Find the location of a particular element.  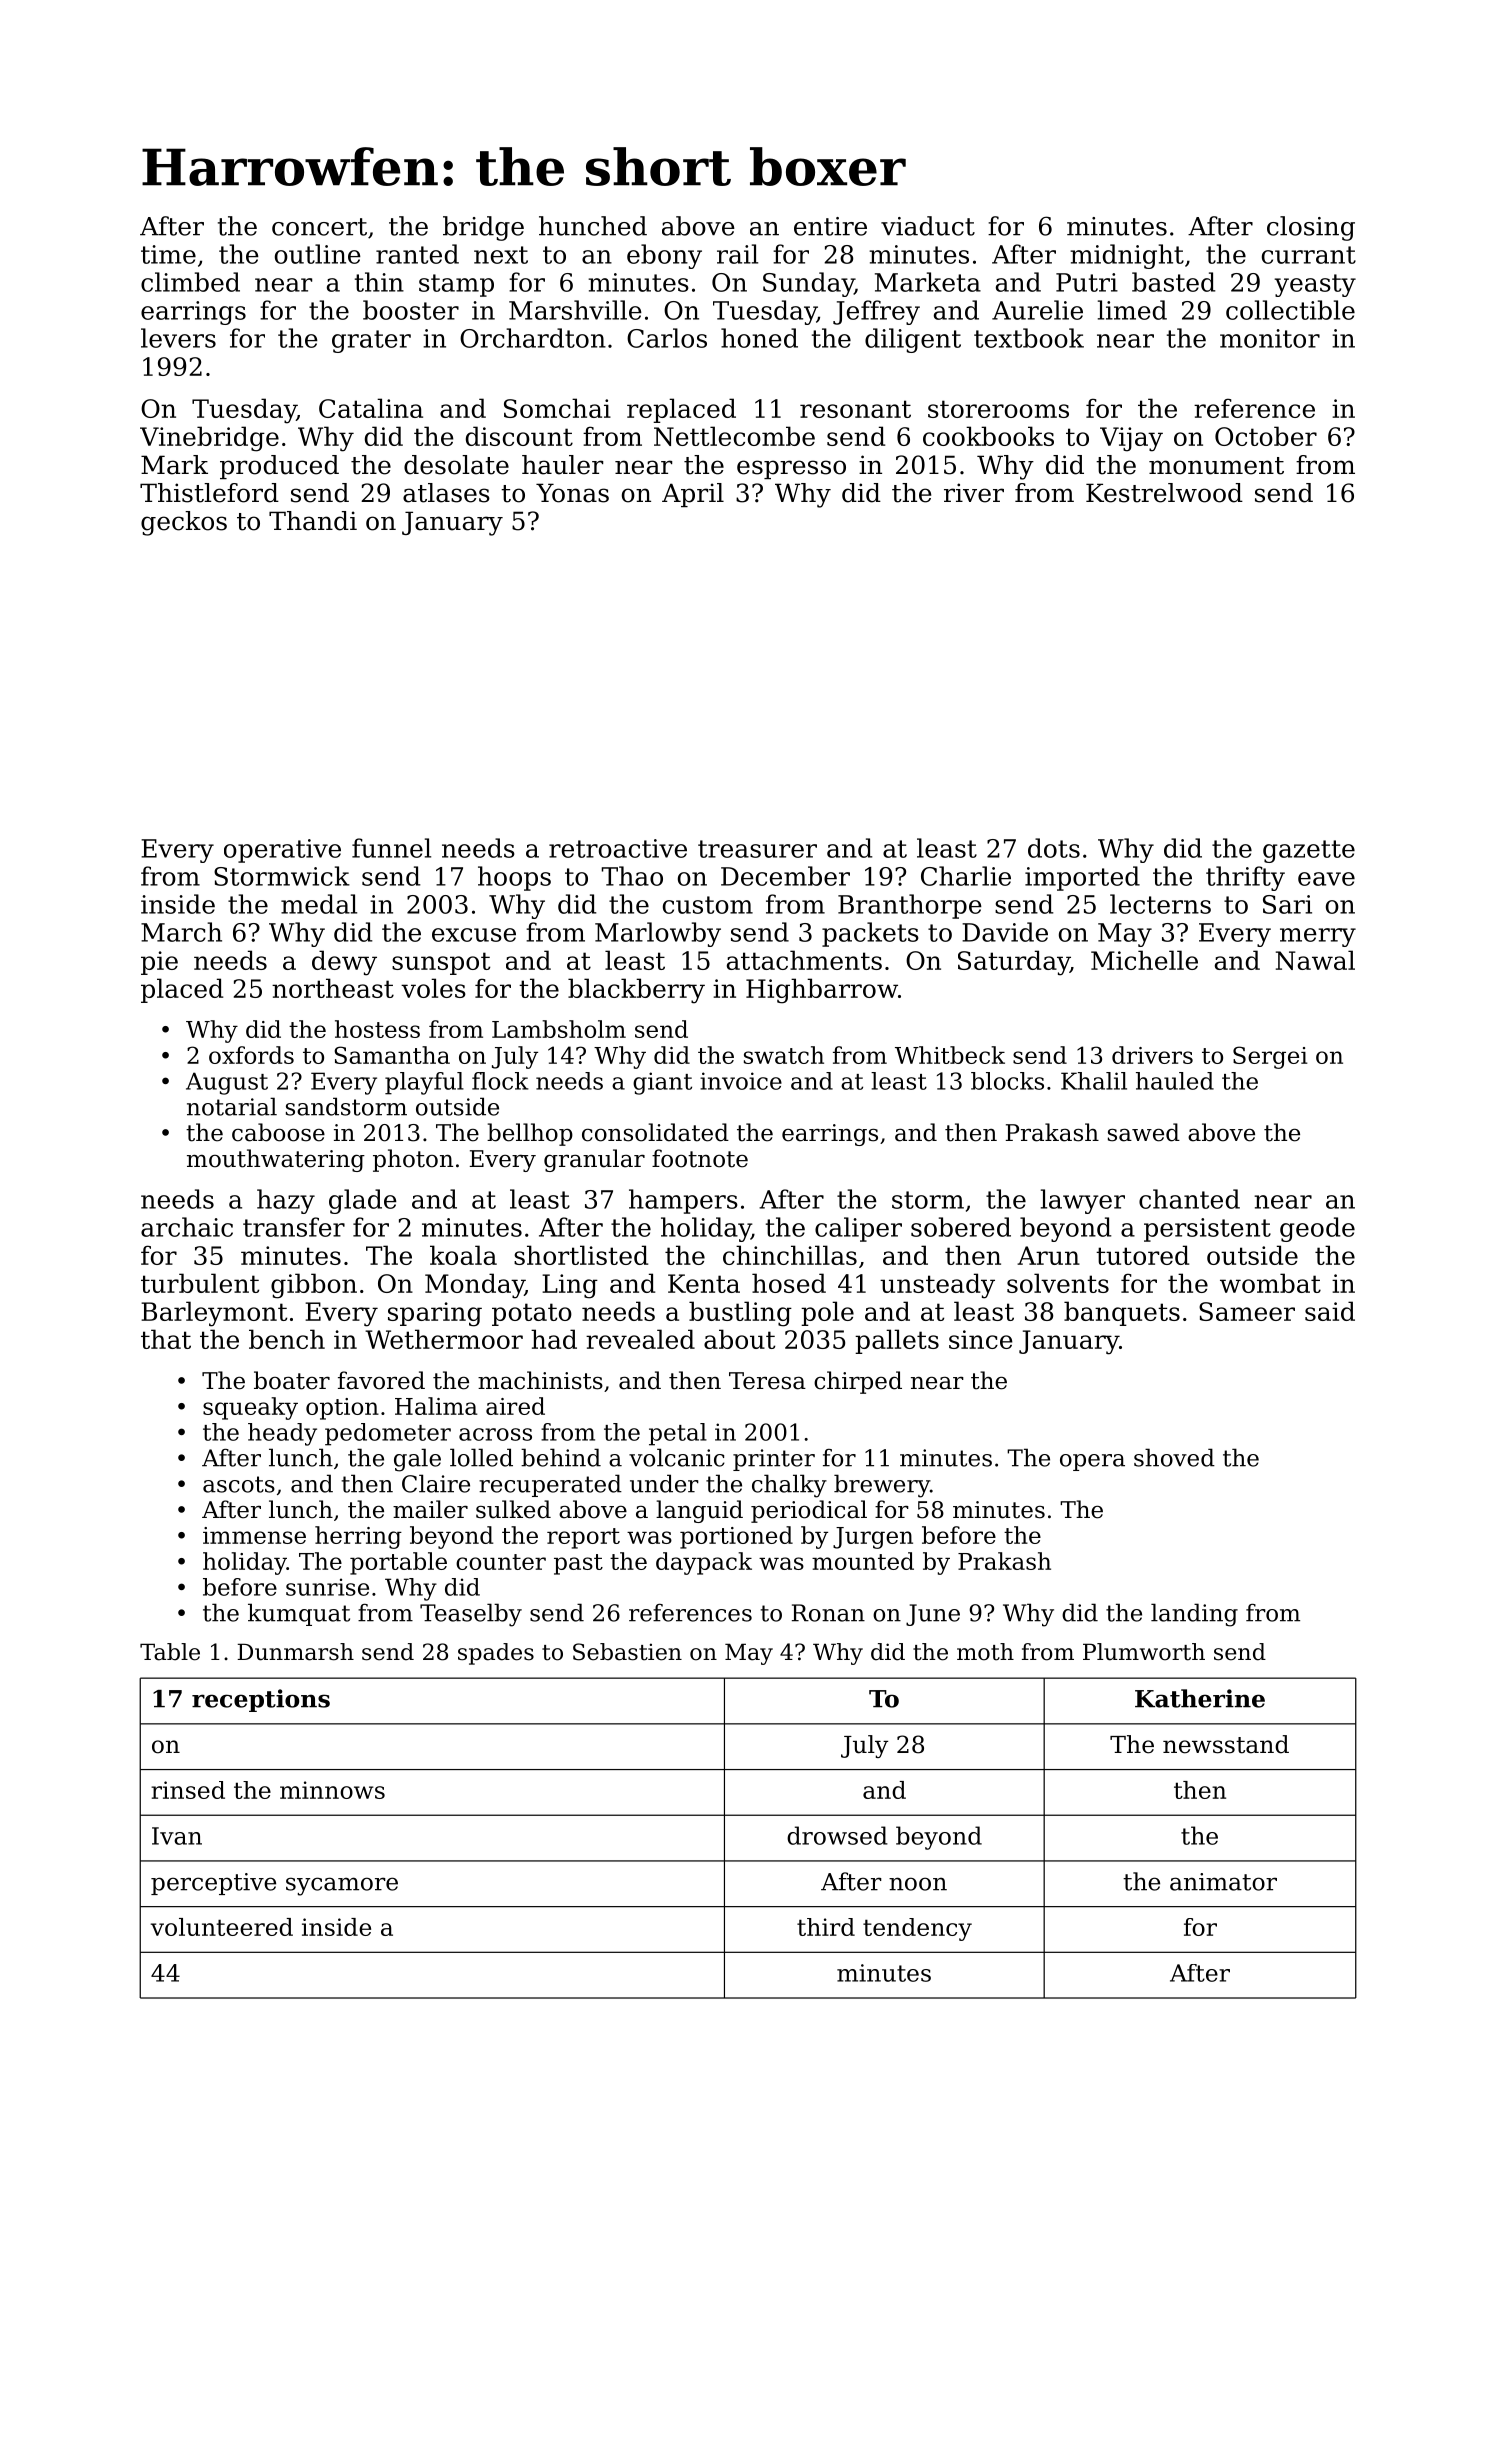

monument is located at coordinates (1216, 466).
